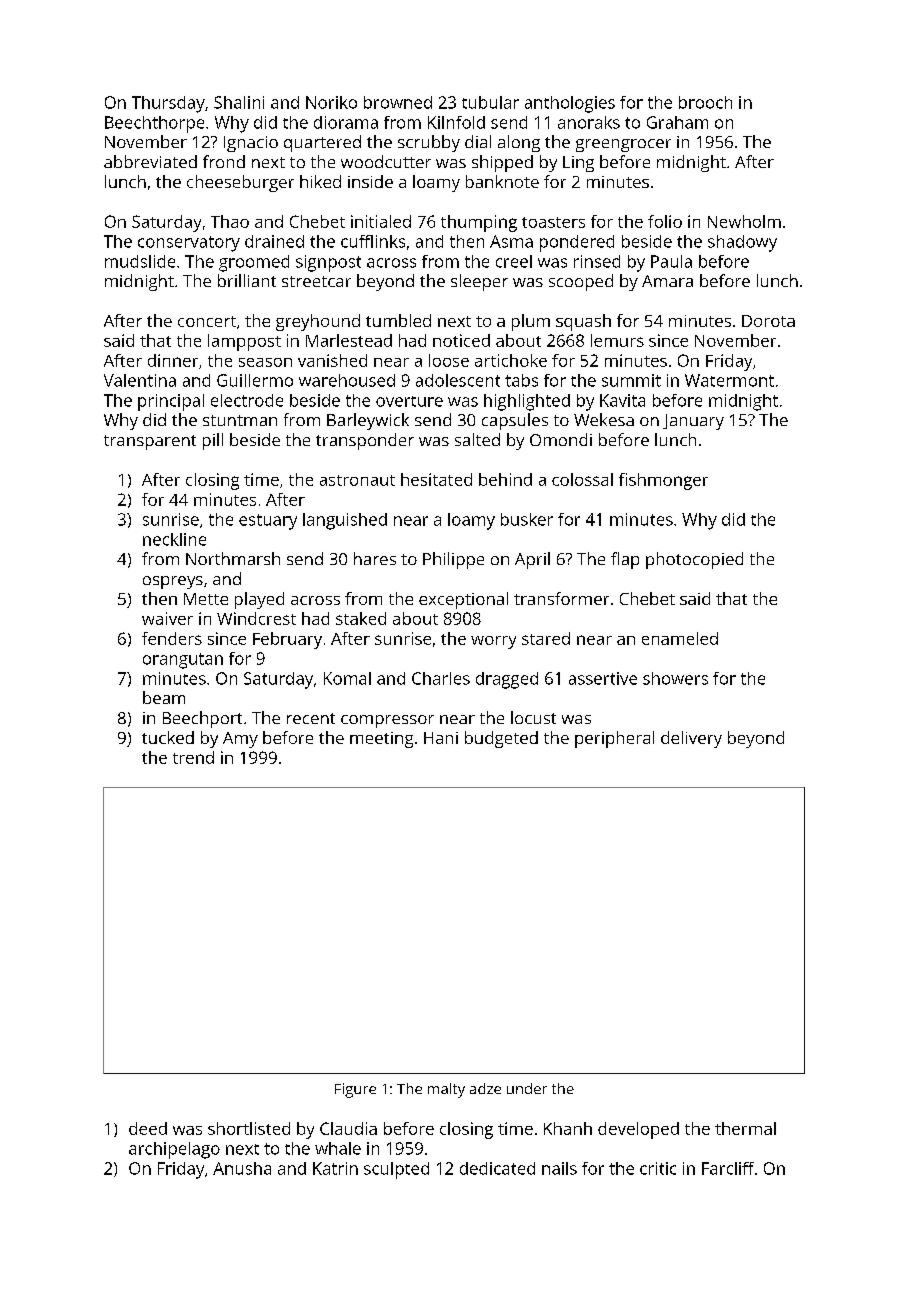 The height and width of the screenshot is (1316, 908). What do you see at coordinates (728, 1168) in the screenshot?
I see `Farcliff` at bounding box center [728, 1168].
